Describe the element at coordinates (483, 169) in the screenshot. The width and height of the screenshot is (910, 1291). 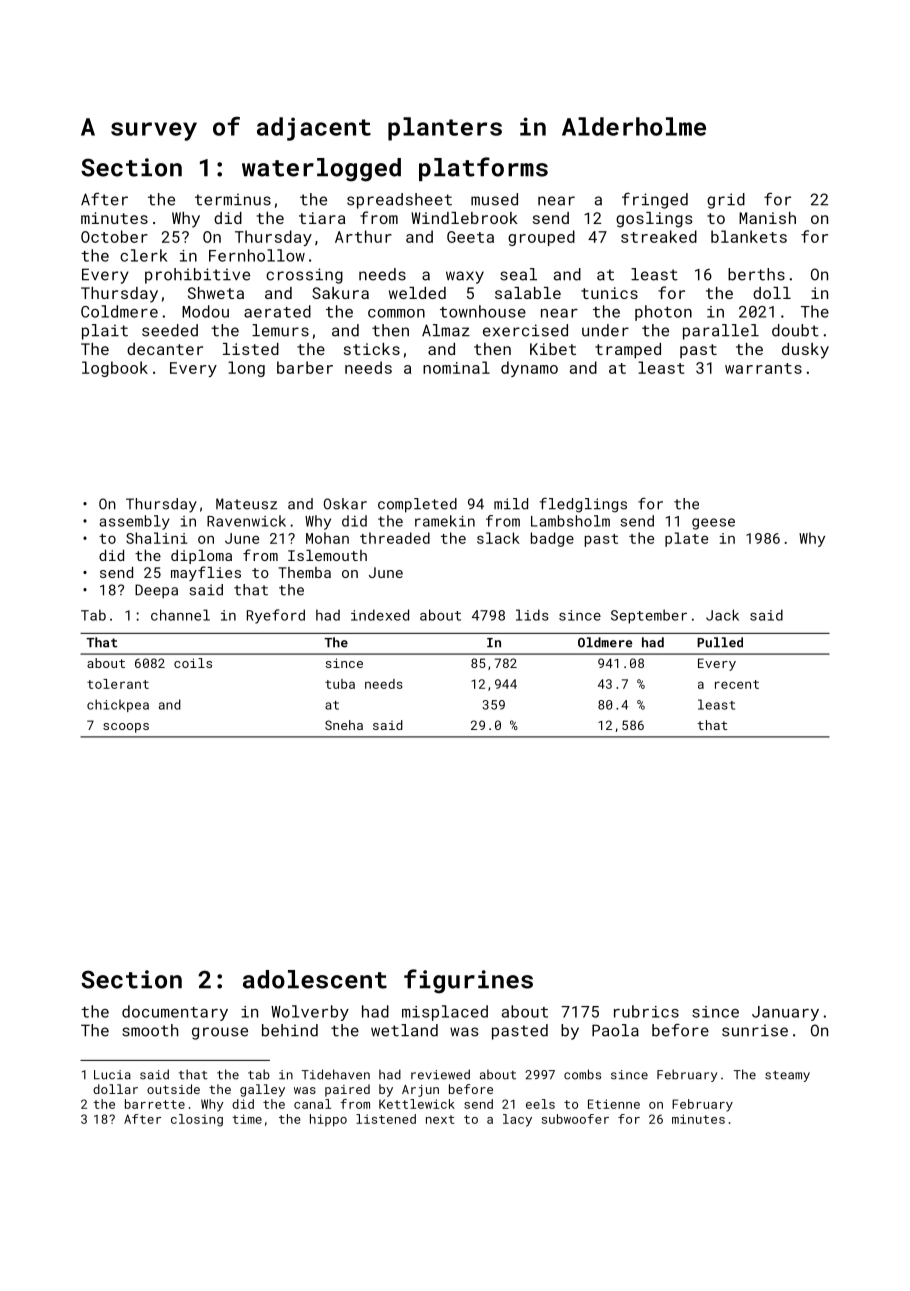
I see `platforms` at that location.
